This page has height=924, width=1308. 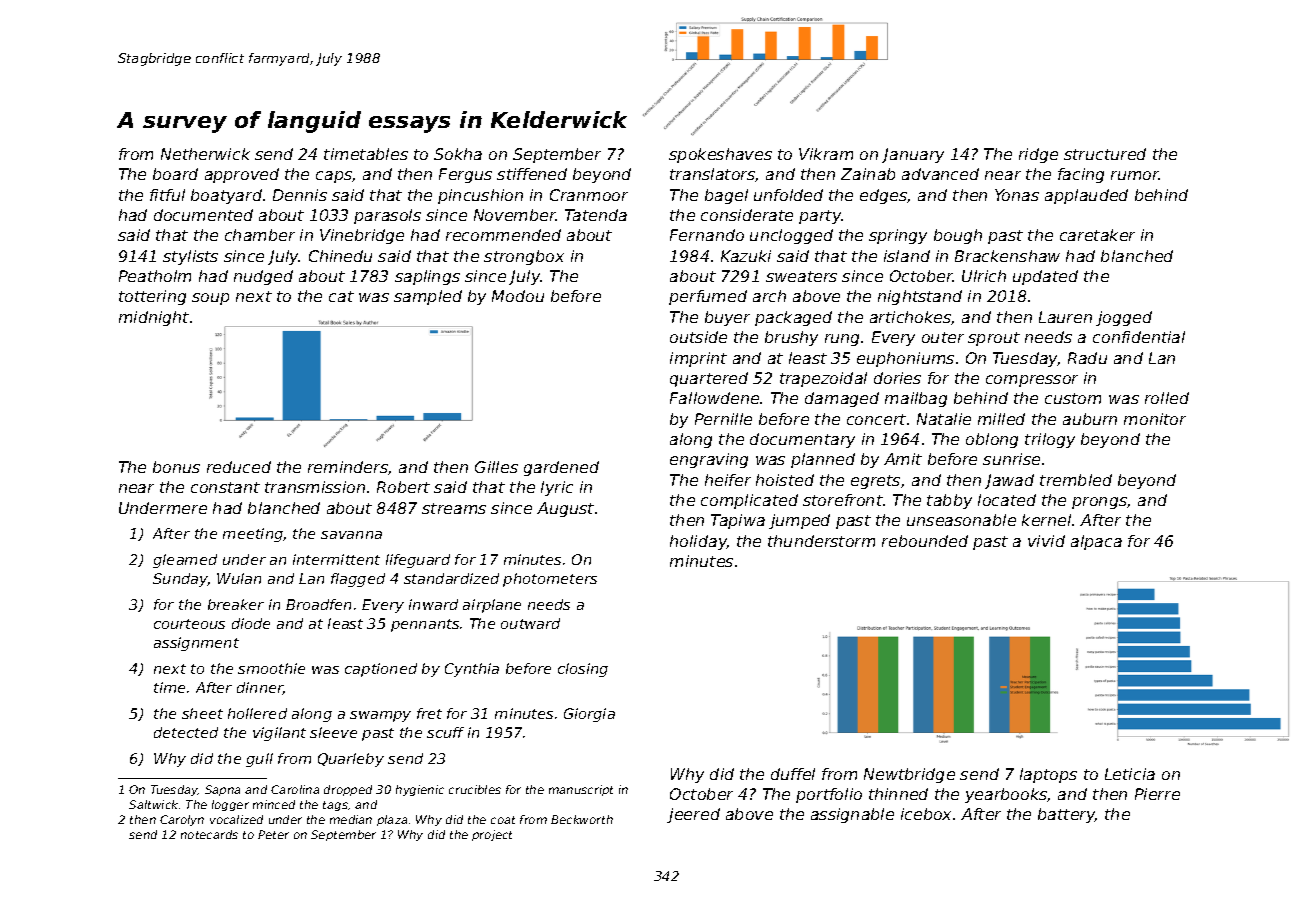 What do you see at coordinates (898, 236) in the page?
I see `springy` at bounding box center [898, 236].
